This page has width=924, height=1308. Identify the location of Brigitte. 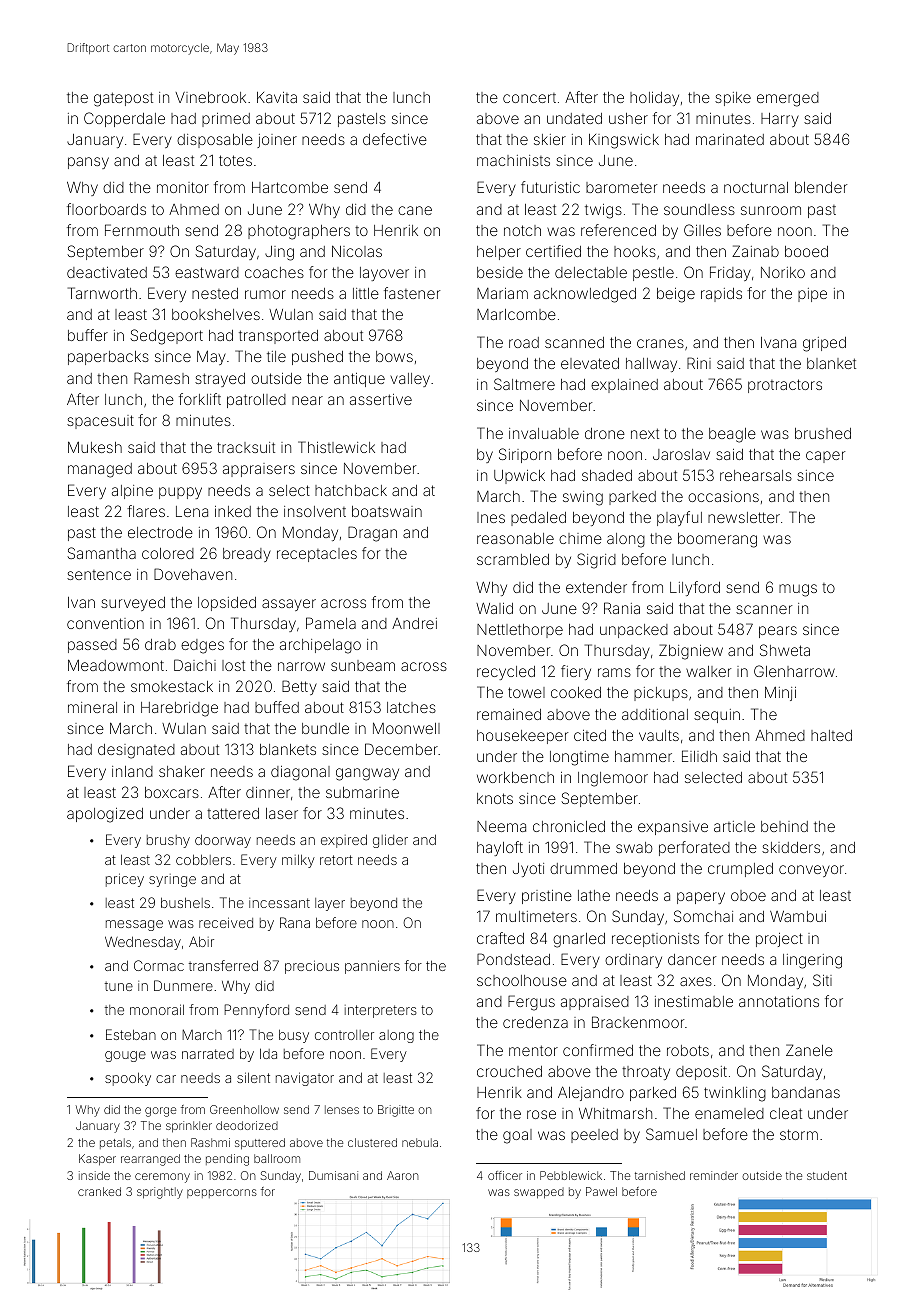
(396, 1111).
